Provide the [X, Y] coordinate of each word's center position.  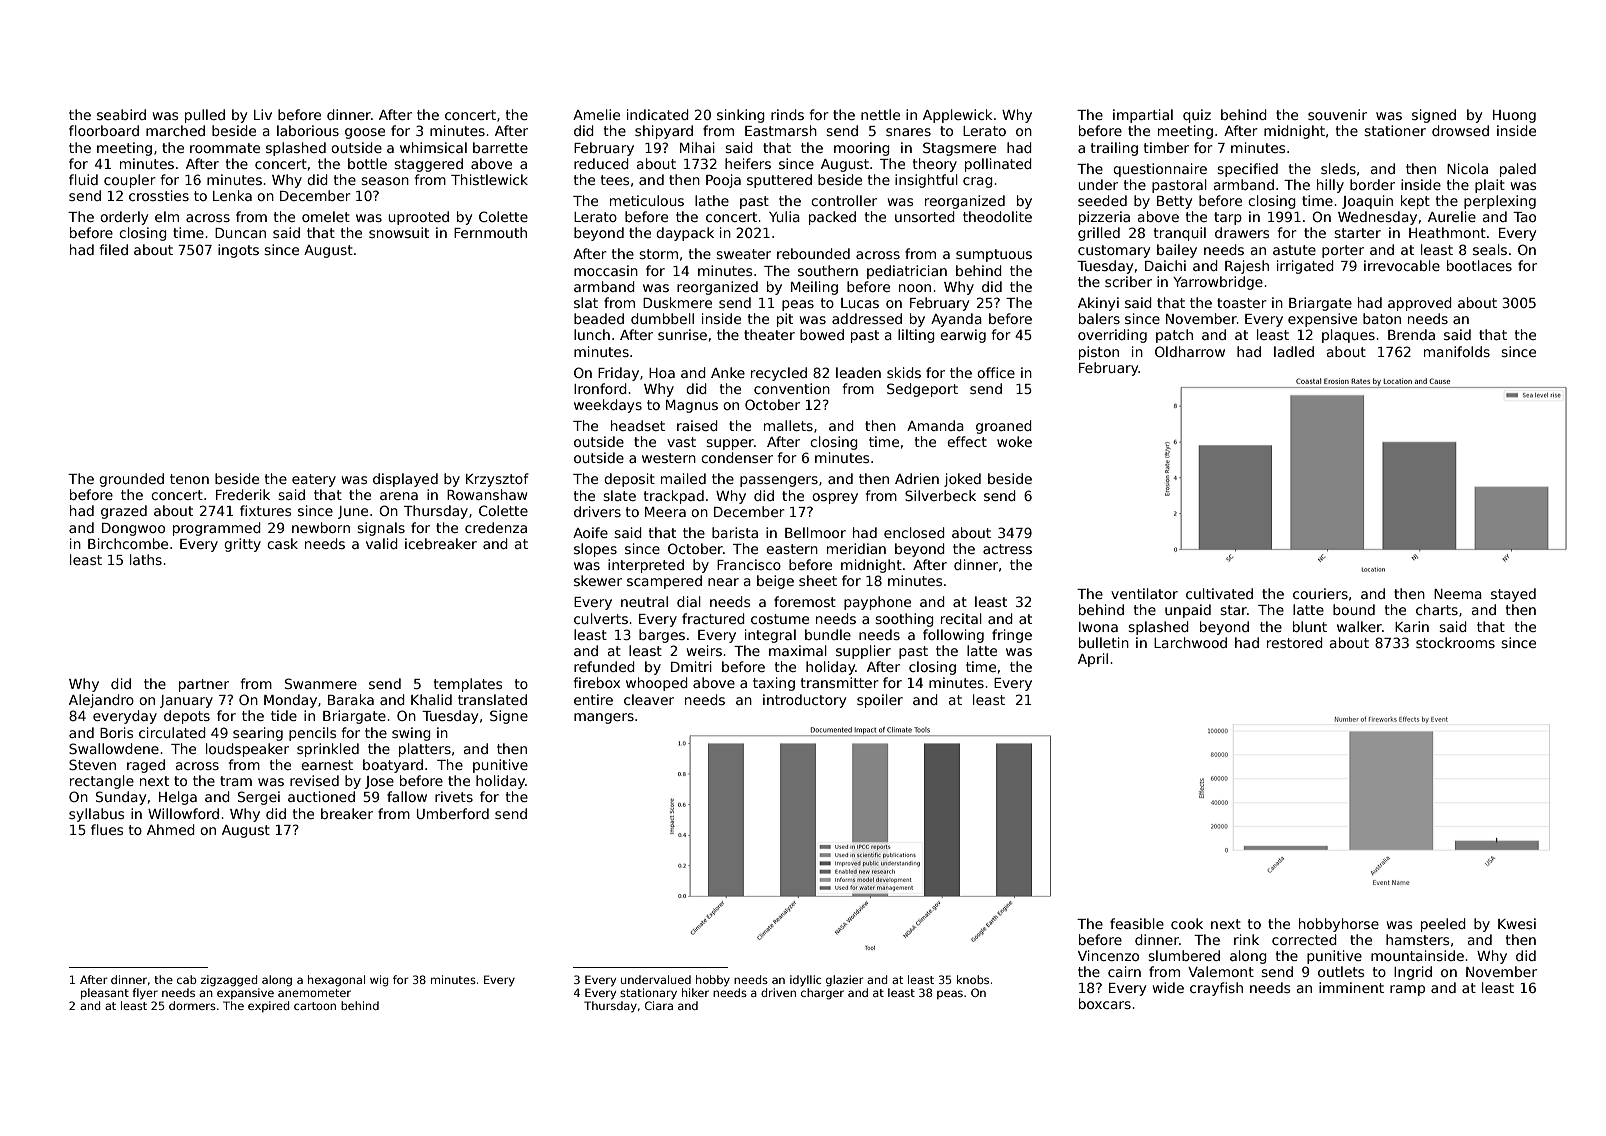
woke [1014, 441]
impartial [1143, 116]
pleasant [105, 994]
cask [282, 543]
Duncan [240, 233]
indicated [658, 114]
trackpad [674, 497]
